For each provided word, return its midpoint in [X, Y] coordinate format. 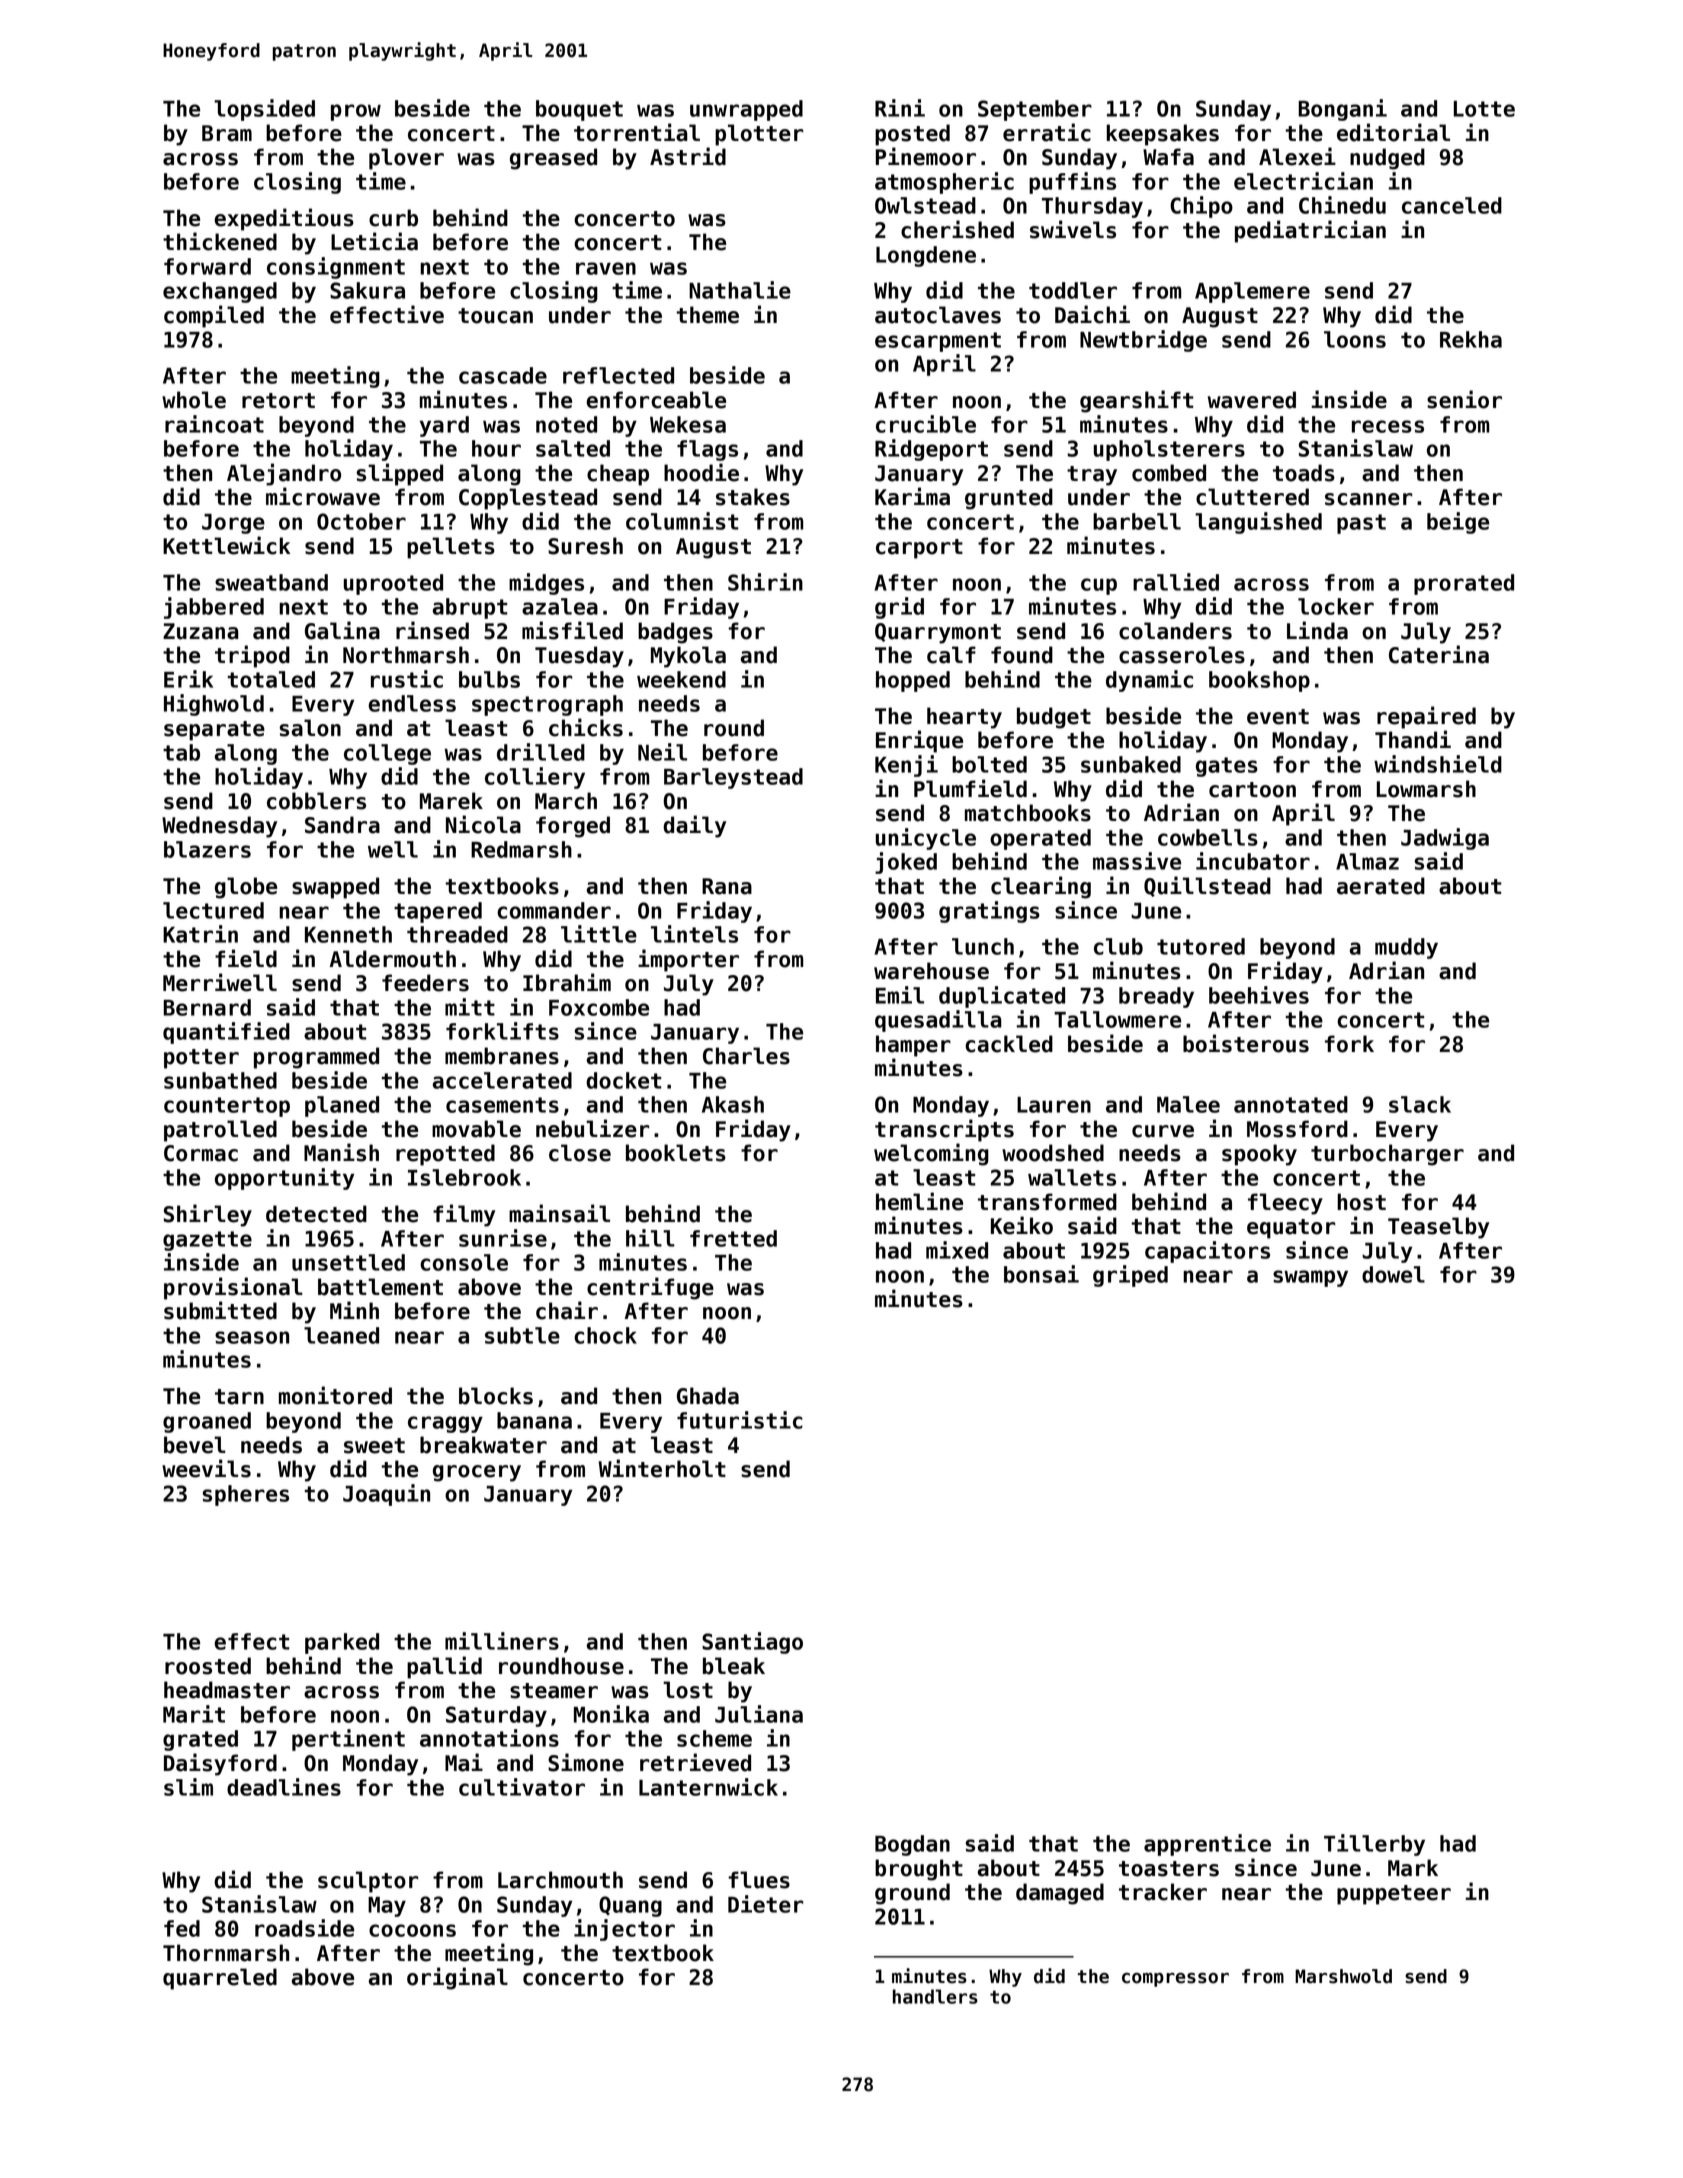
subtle [522, 1335]
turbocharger [1387, 1155]
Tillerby [1374, 1845]
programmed [316, 1058]
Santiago [752, 1643]
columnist [682, 521]
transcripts [944, 1130]
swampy [1310, 1278]
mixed [957, 1250]
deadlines [284, 1787]
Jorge [233, 524]
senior [1464, 399]
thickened [220, 241]
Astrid [688, 156]
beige [1458, 523]
